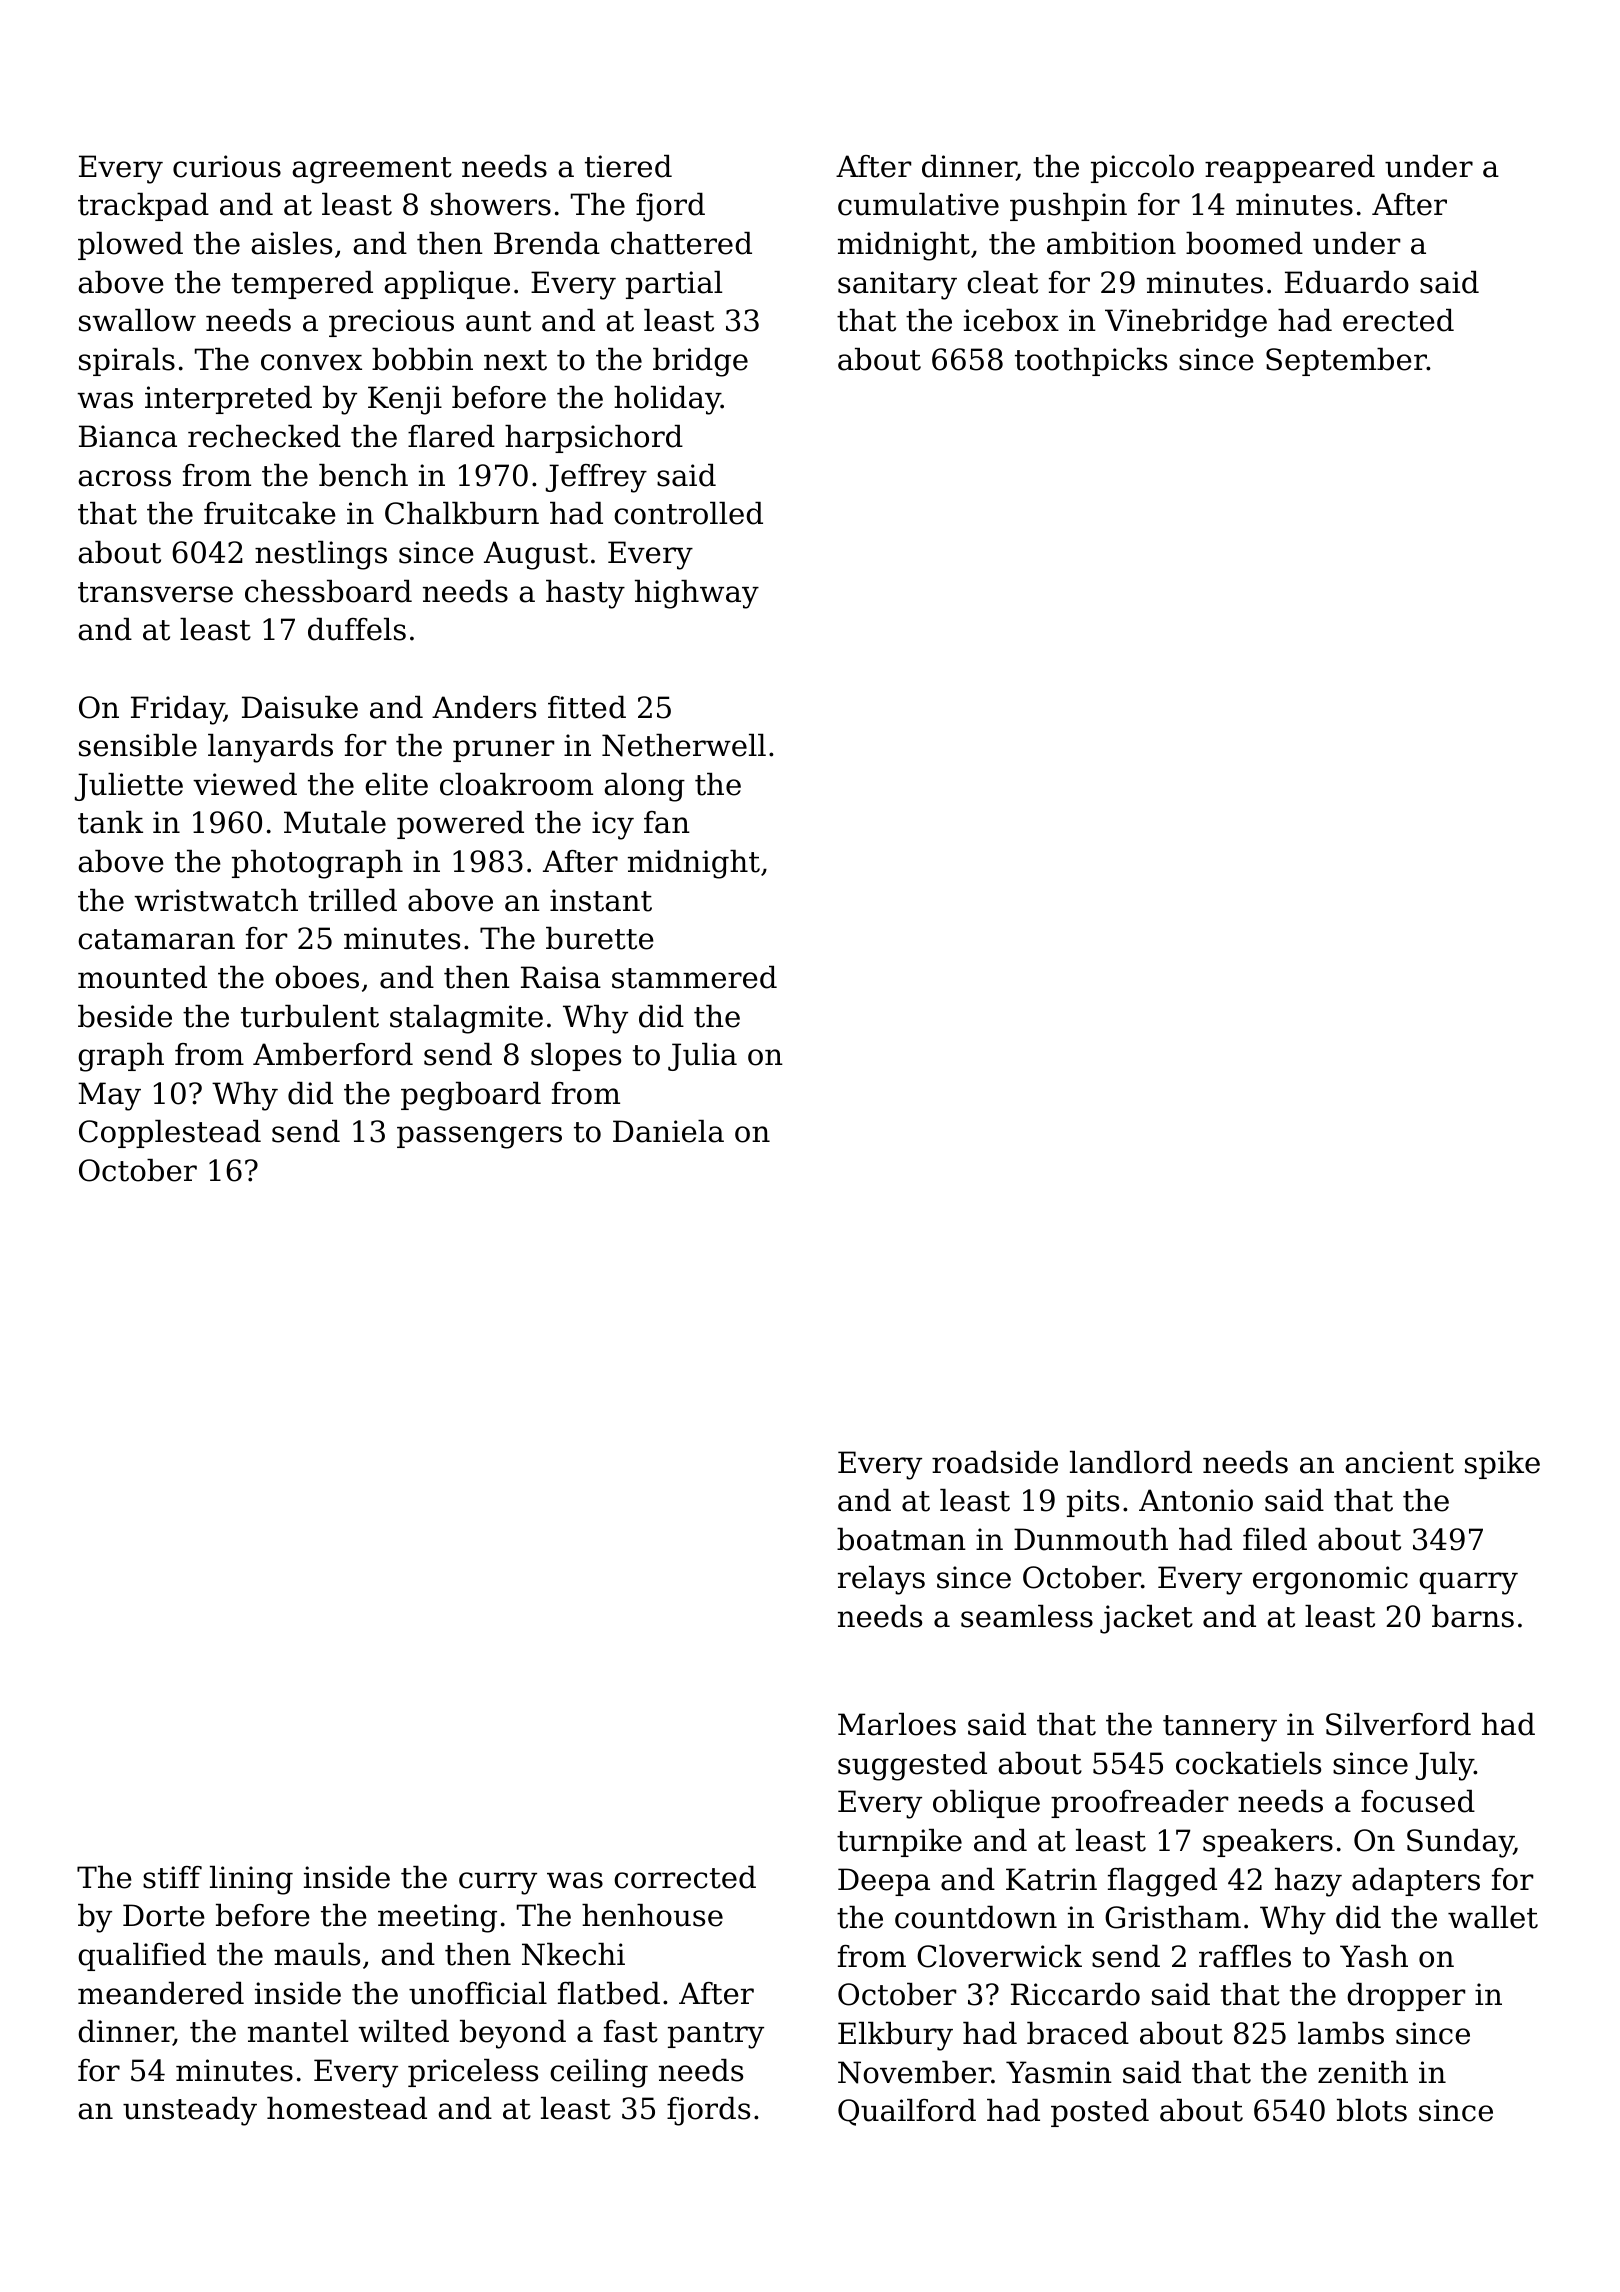  What do you see at coordinates (628, 166) in the screenshot?
I see `tiered` at bounding box center [628, 166].
